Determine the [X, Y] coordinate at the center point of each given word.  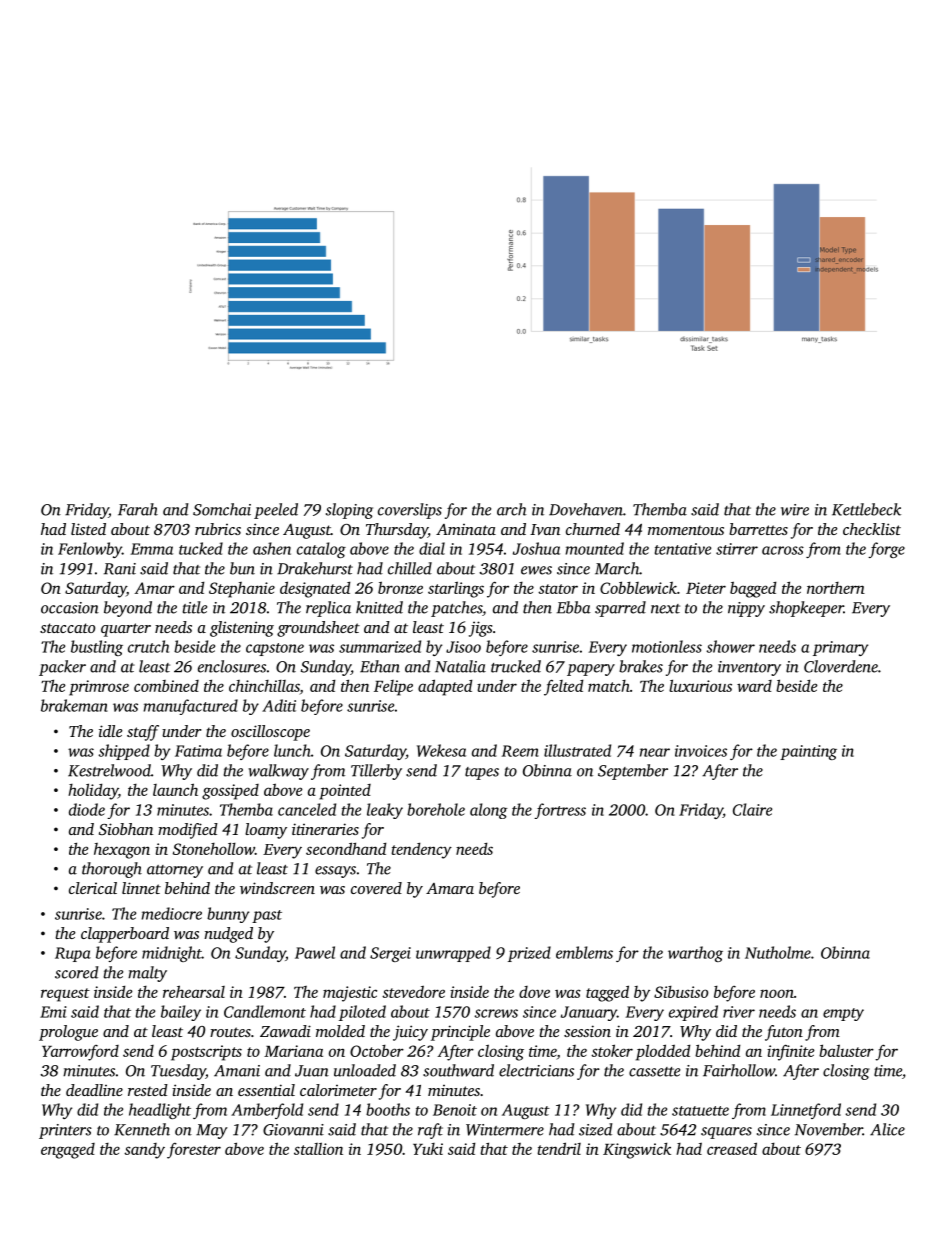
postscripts [206, 1053]
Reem [520, 751]
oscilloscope [270, 733]
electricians [536, 1070]
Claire [752, 809]
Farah [138, 509]
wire [795, 510]
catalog [321, 550]
